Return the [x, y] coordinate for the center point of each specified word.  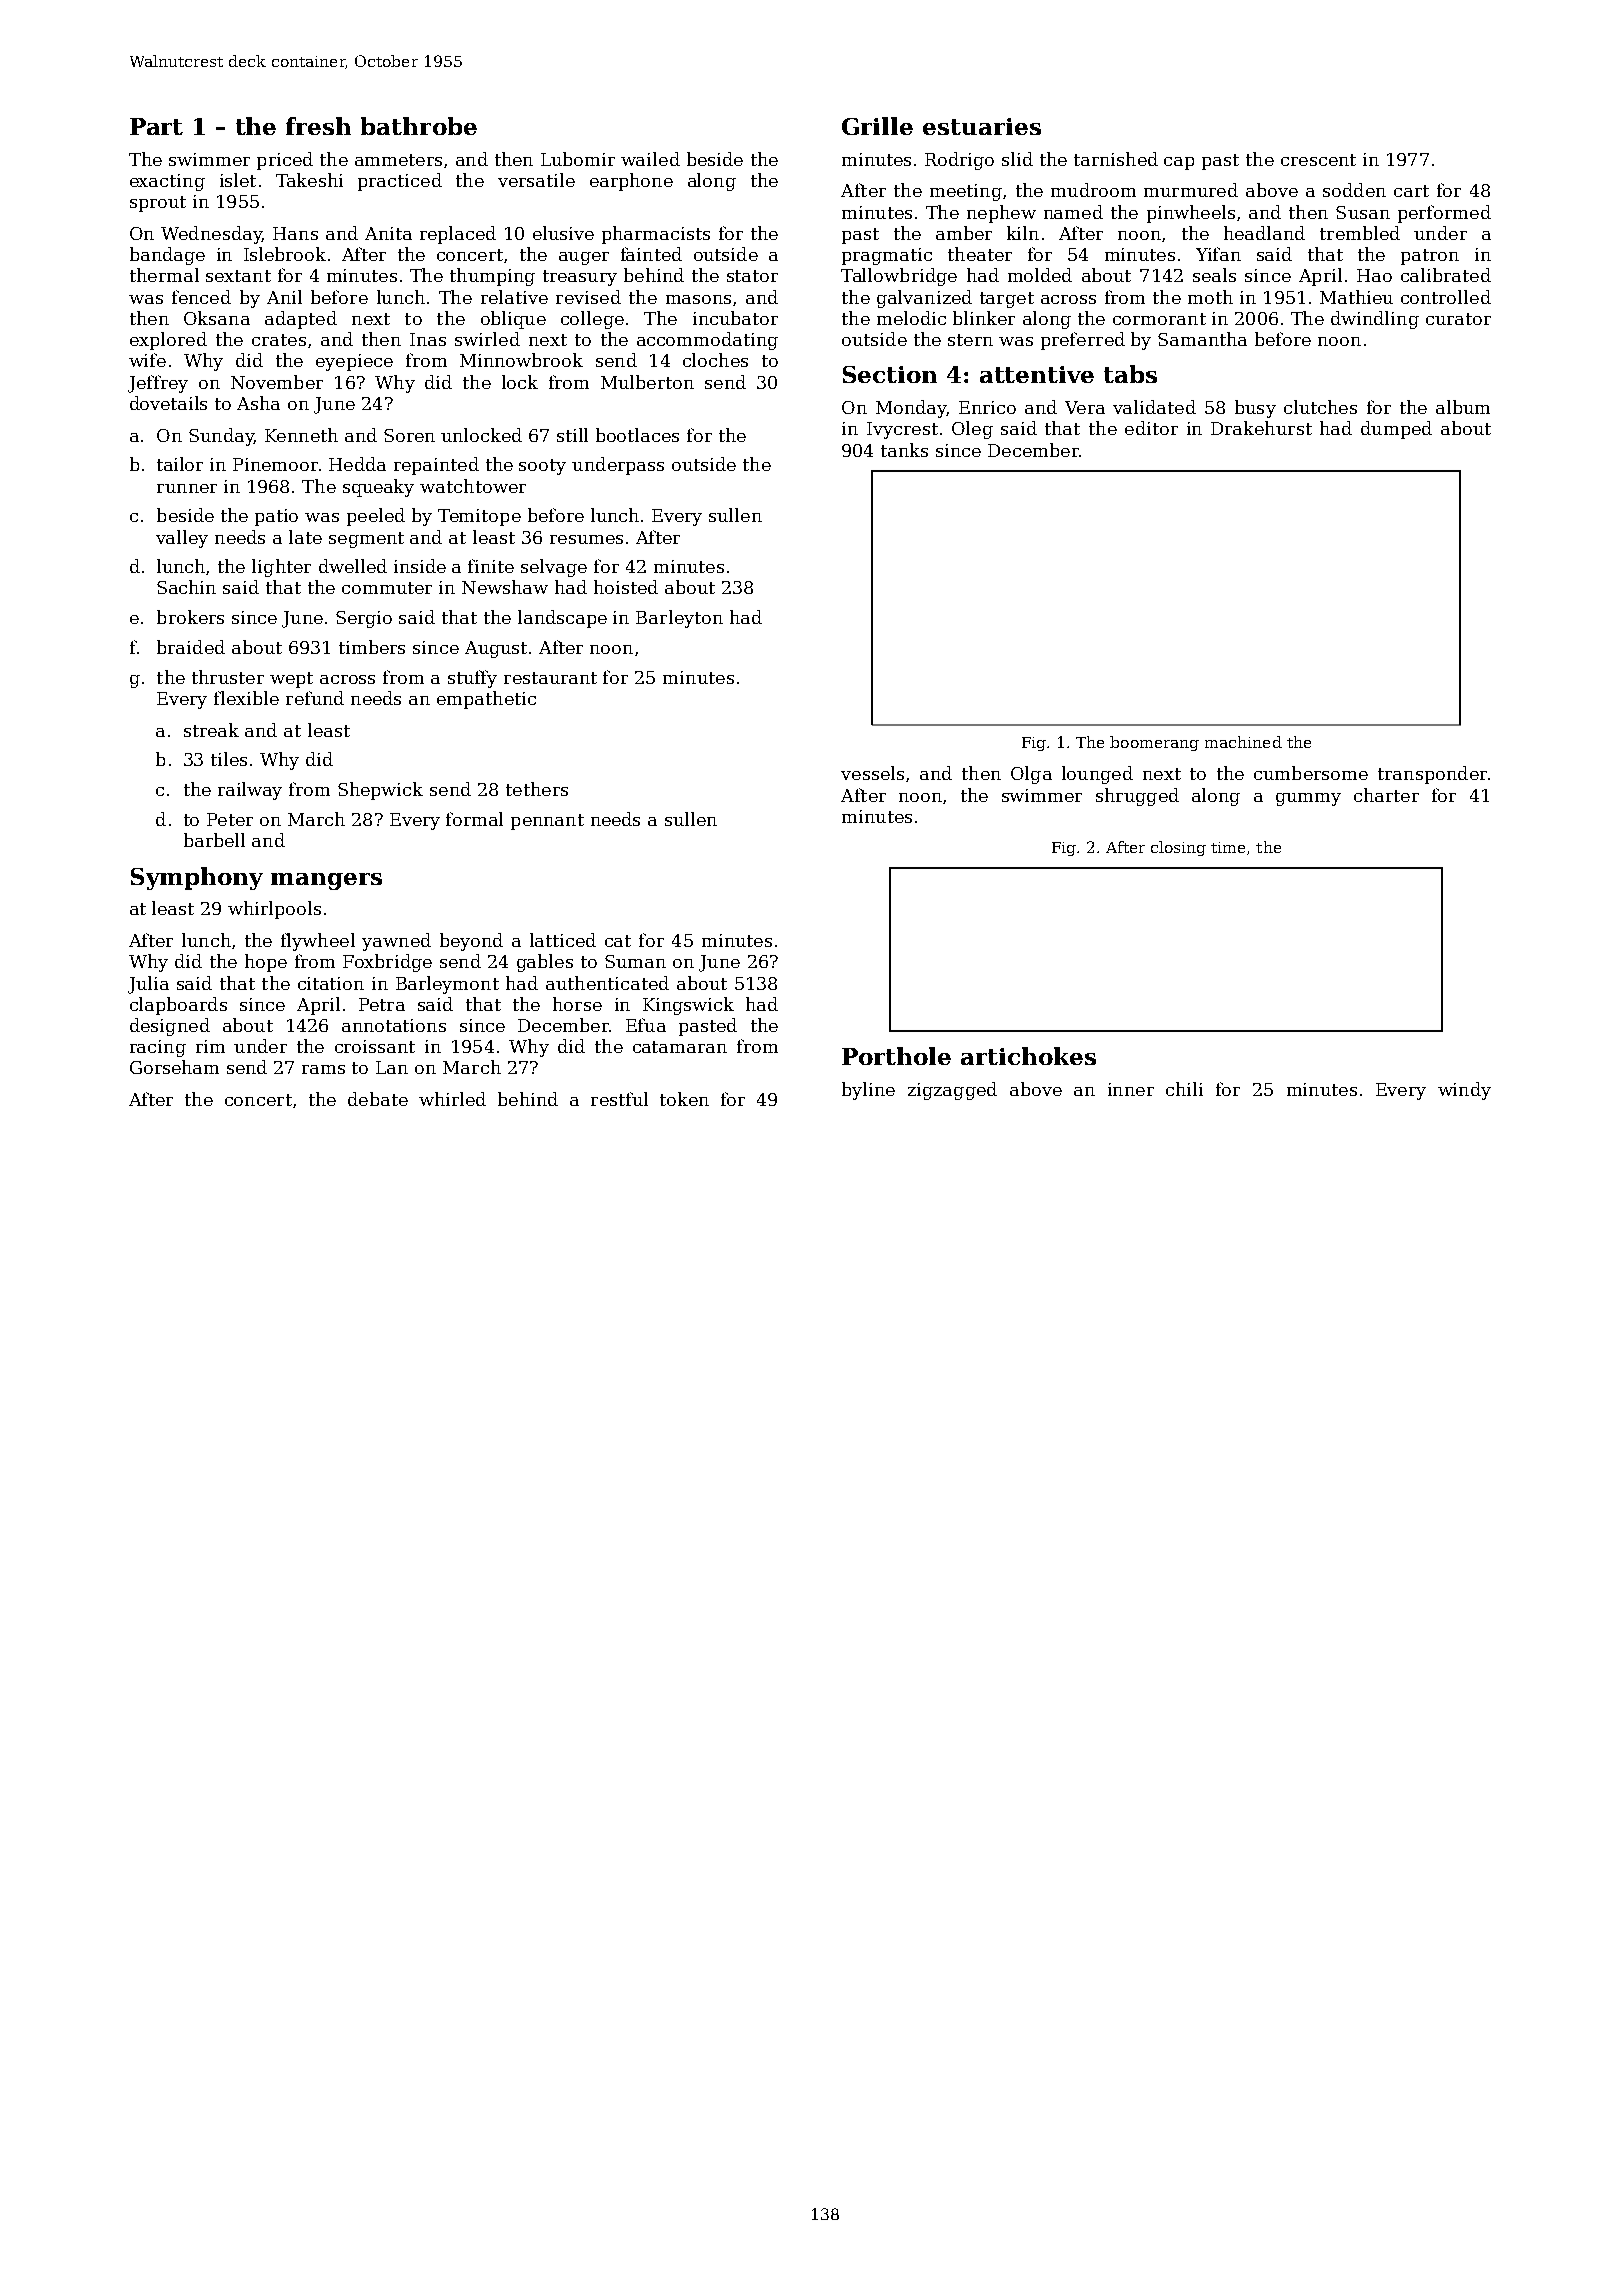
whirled [452, 1099]
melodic [911, 318]
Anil [284, 297]
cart [1411, 191]
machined [1243, 742]
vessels [872, 773]
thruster [228, 677]
